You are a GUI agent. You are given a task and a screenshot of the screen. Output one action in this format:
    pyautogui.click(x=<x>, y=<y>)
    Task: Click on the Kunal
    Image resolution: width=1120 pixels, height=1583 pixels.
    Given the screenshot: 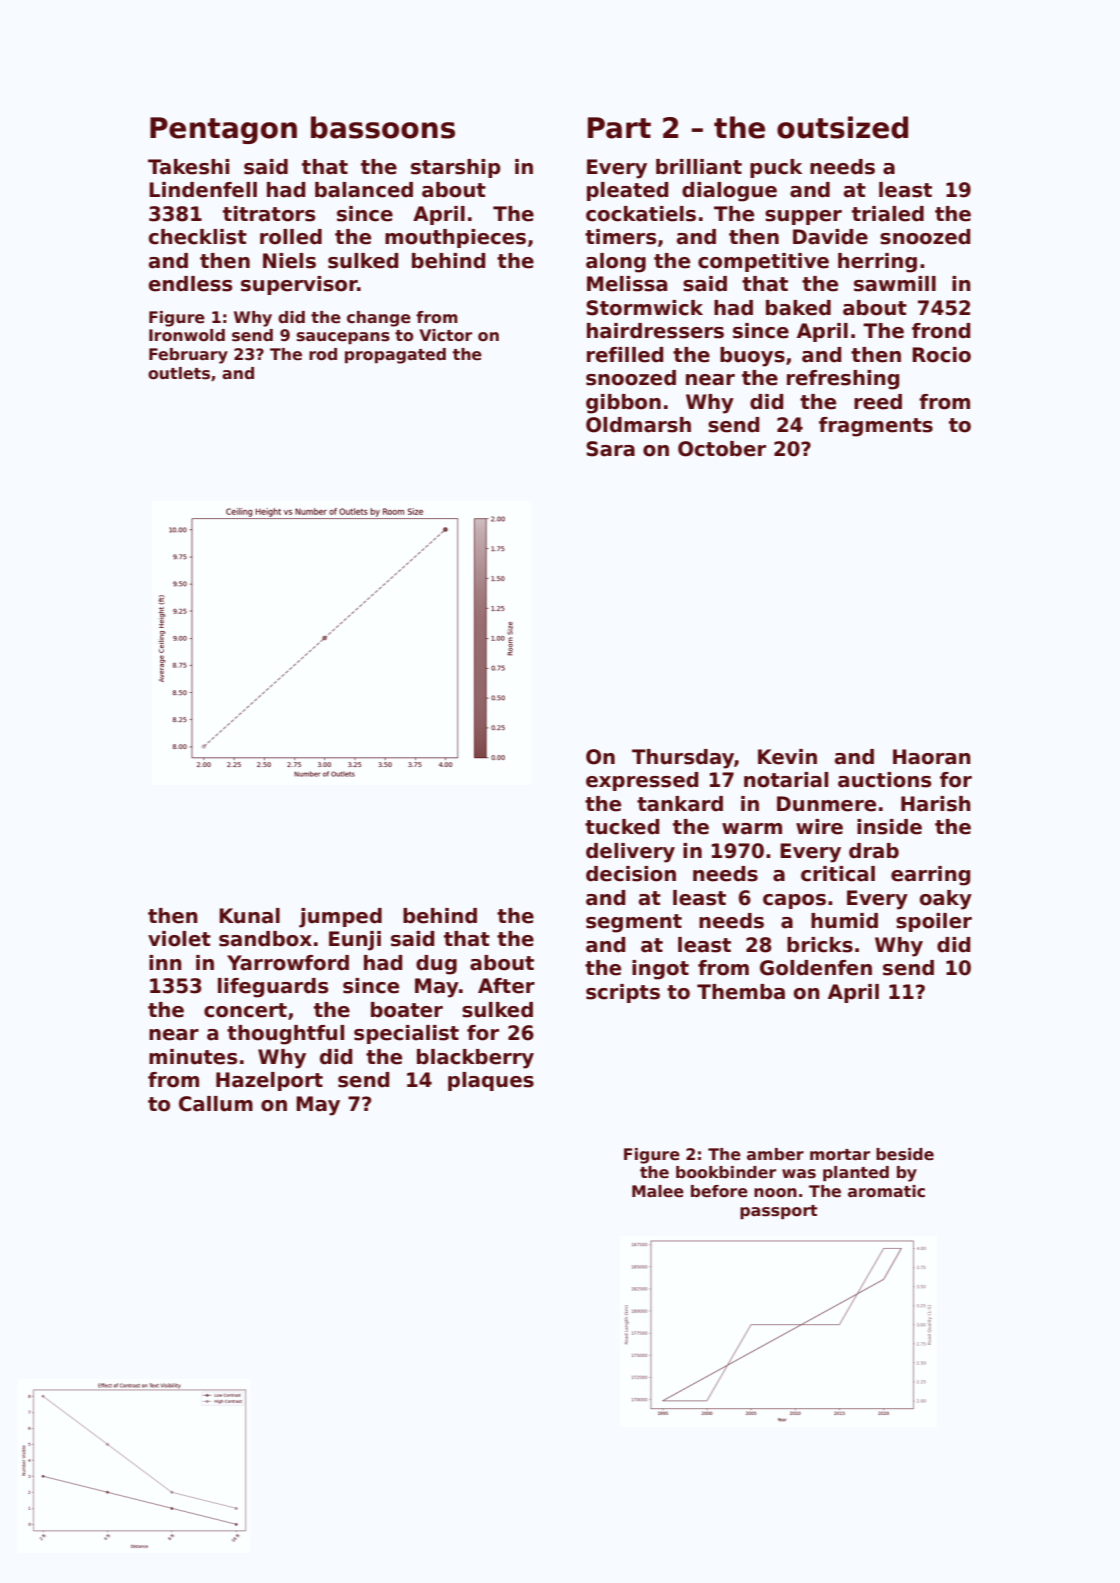 What is the action you would take?
    pyautogui.click(x=249, y=916)
